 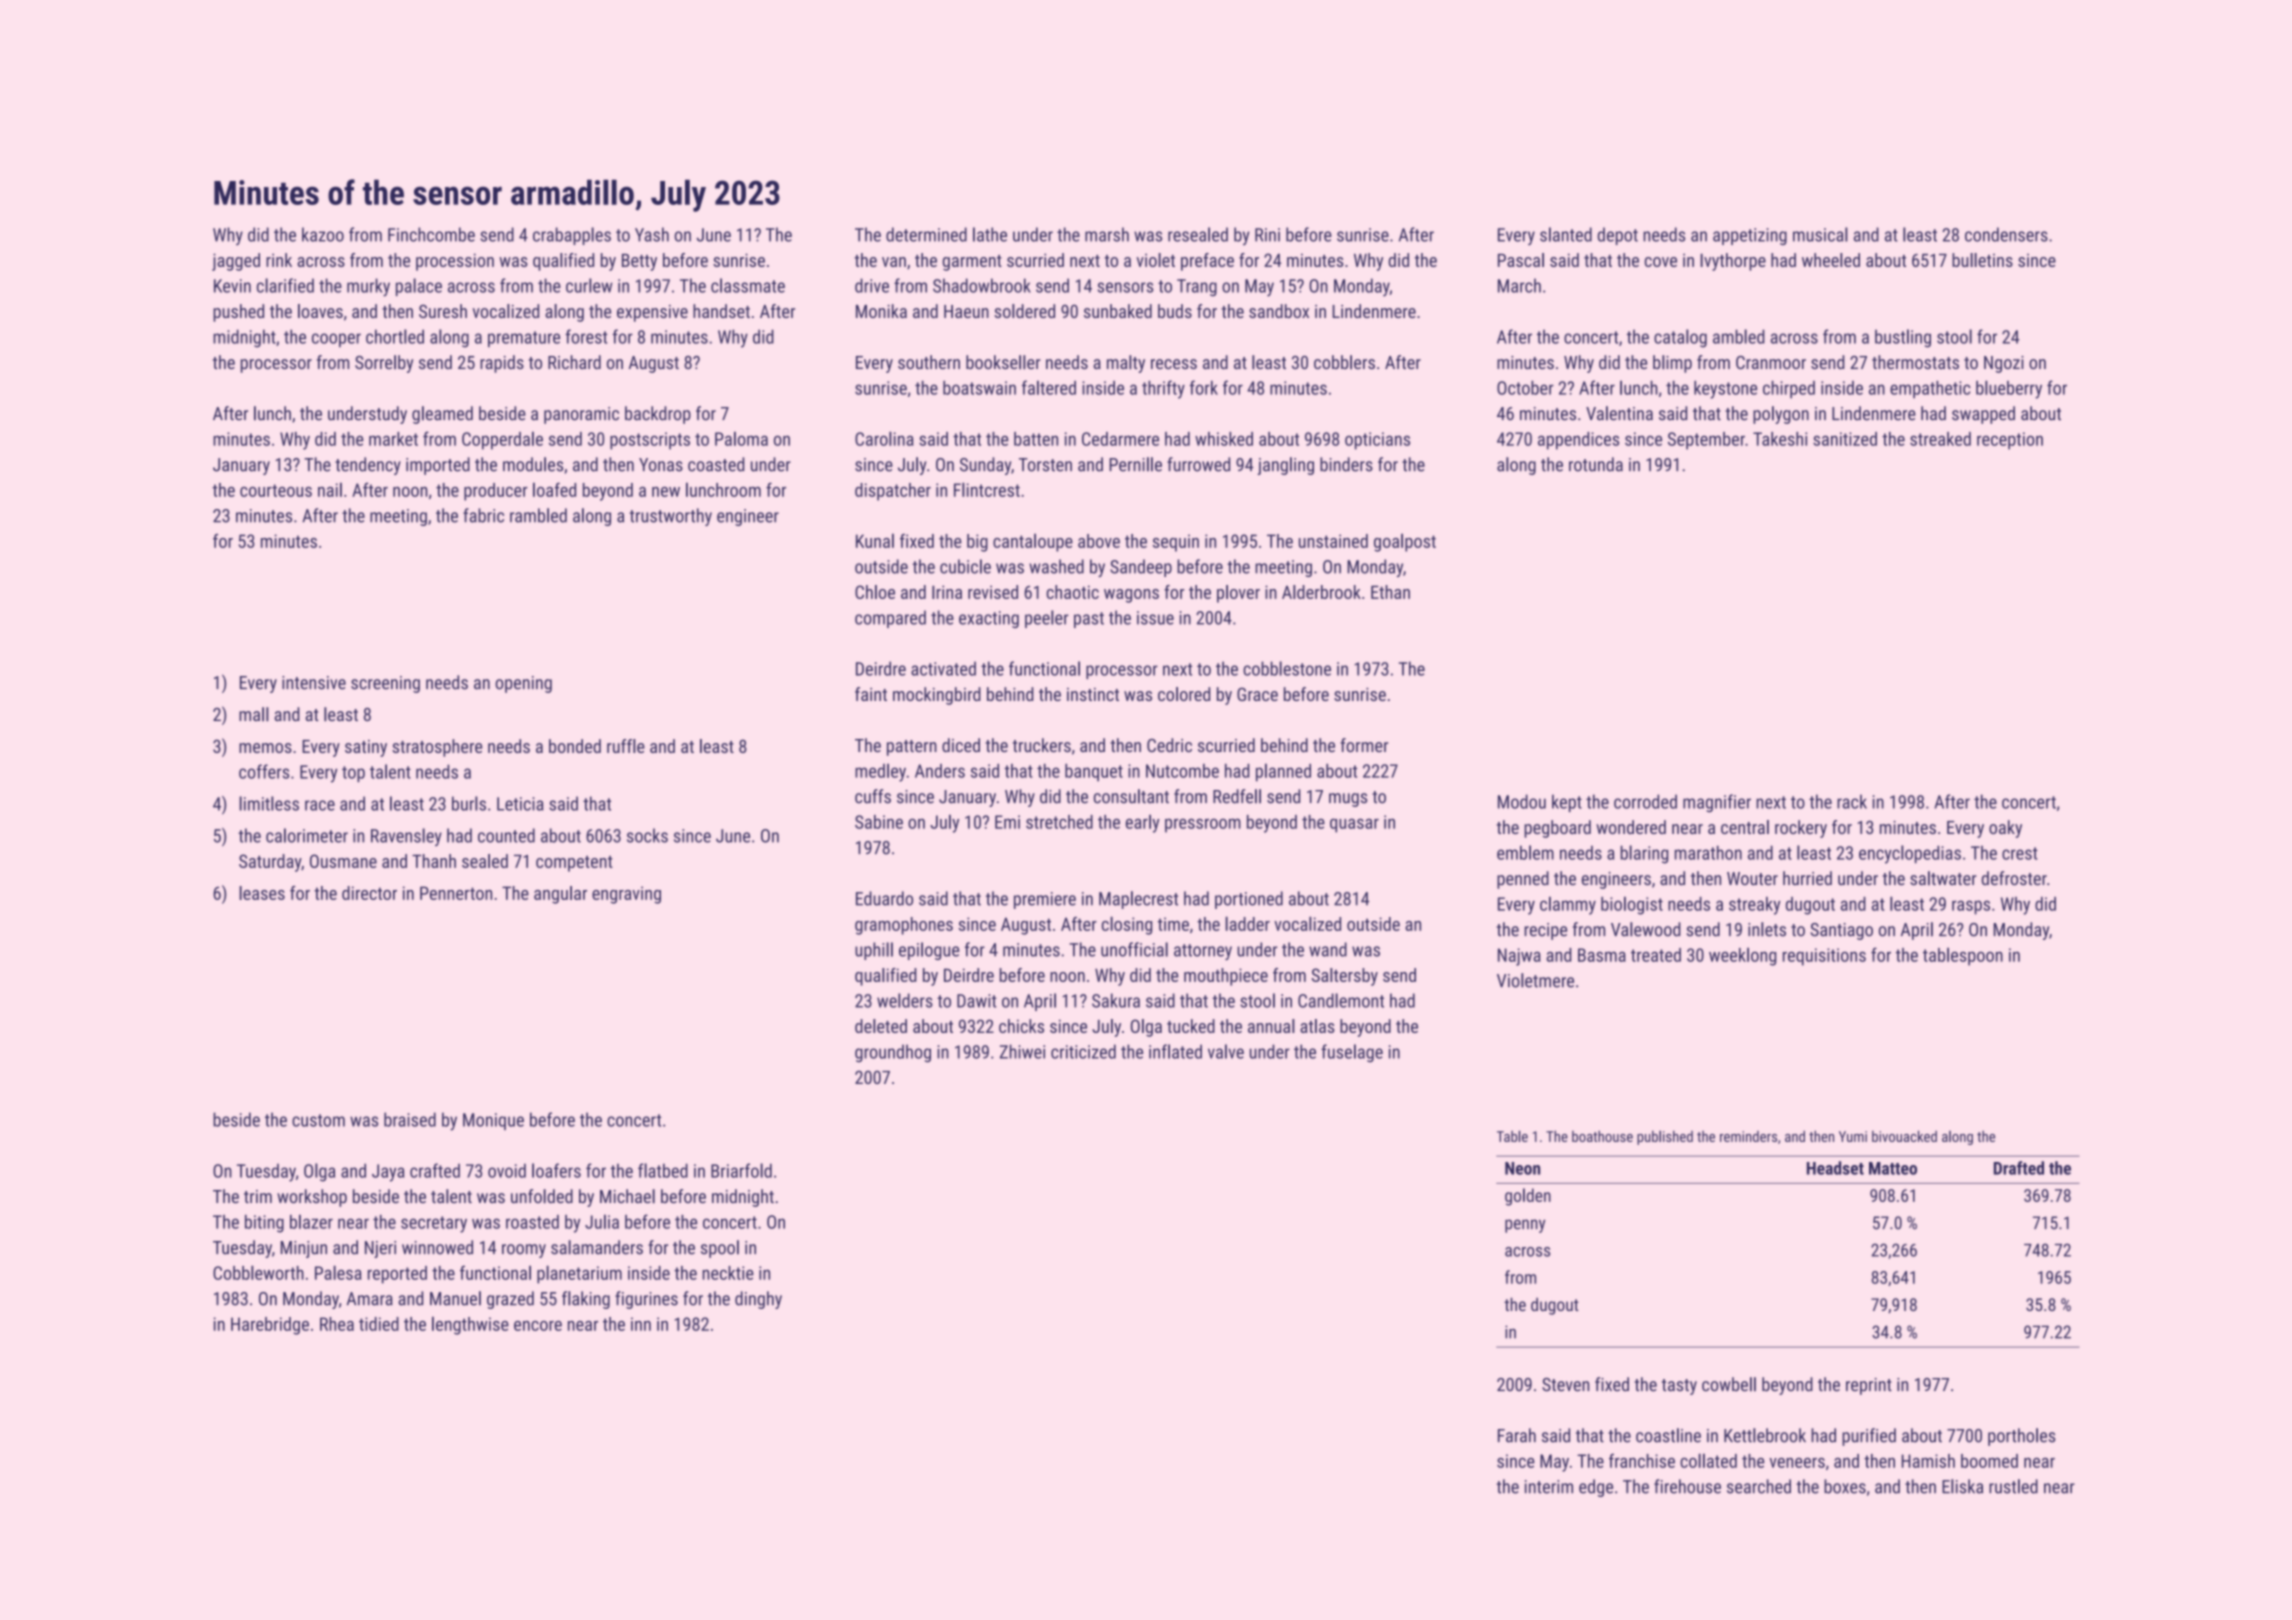 I want to click on leases, so click(x=262, y=893).
